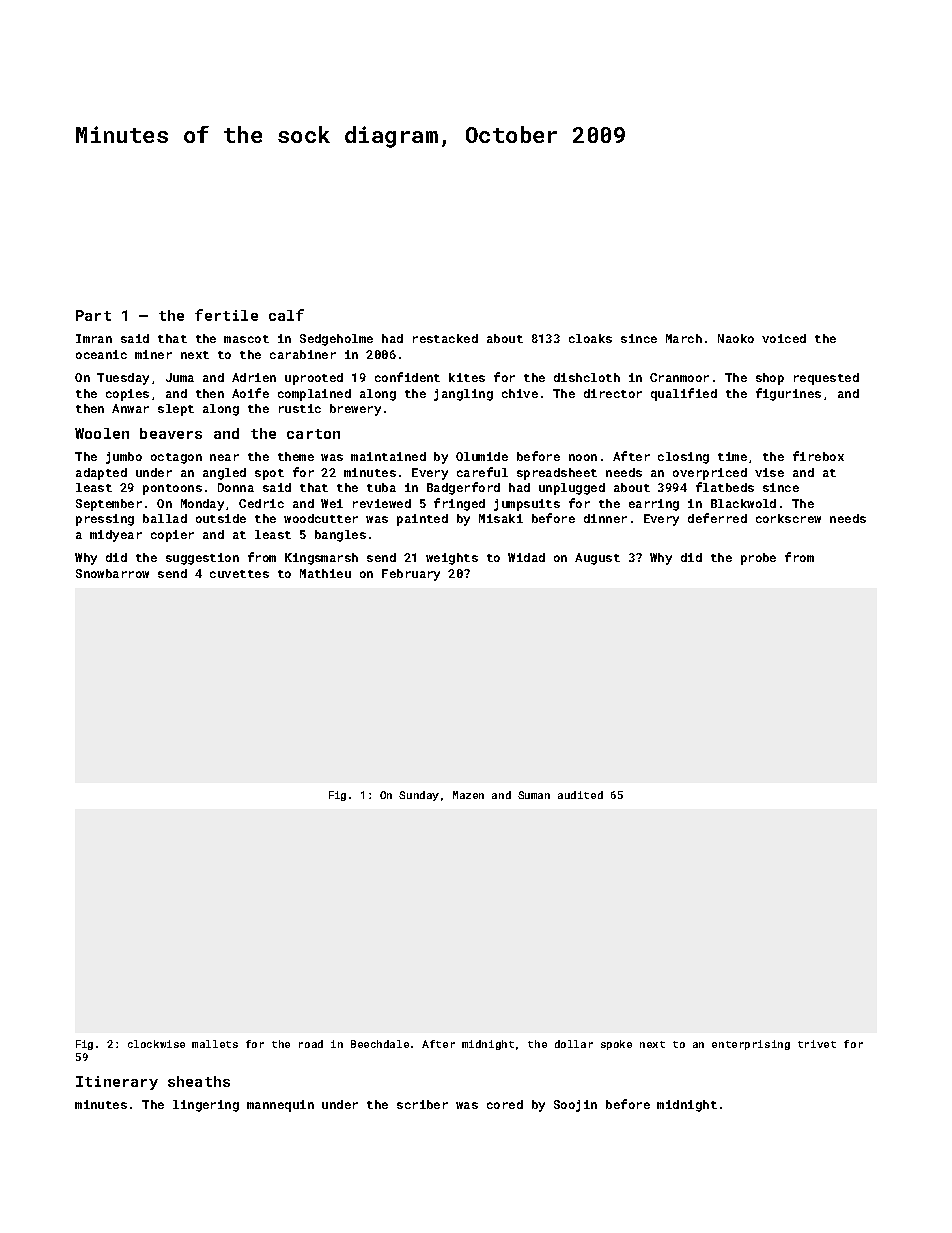  What do you see at coordinates (575, 1106) in the document?
I see `Soojin` at bounding box center [575, 1106].
